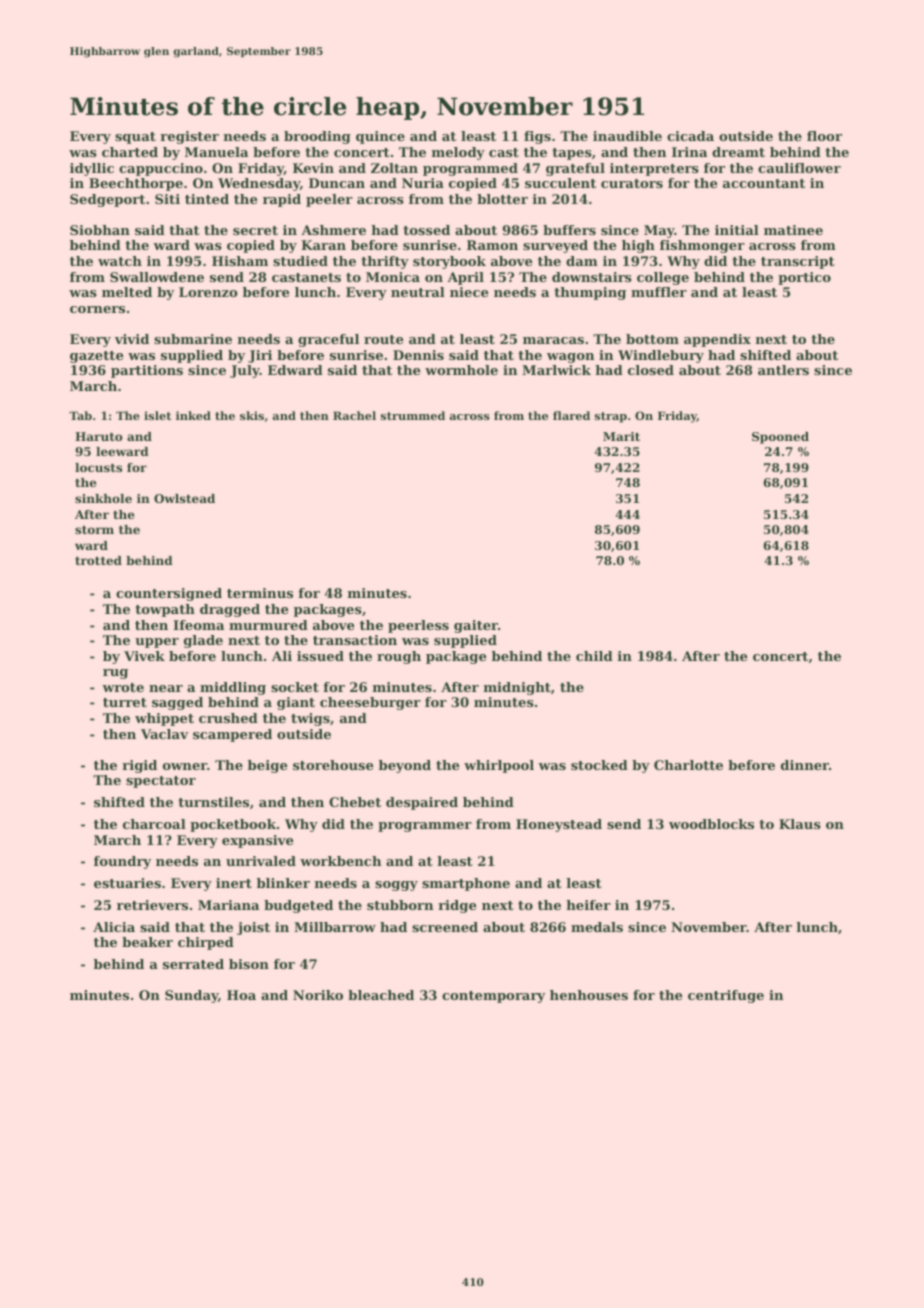  What do you see at coordinates (191, 996) in the image?
I see `Sunday` at bounding box center [191, 996].
